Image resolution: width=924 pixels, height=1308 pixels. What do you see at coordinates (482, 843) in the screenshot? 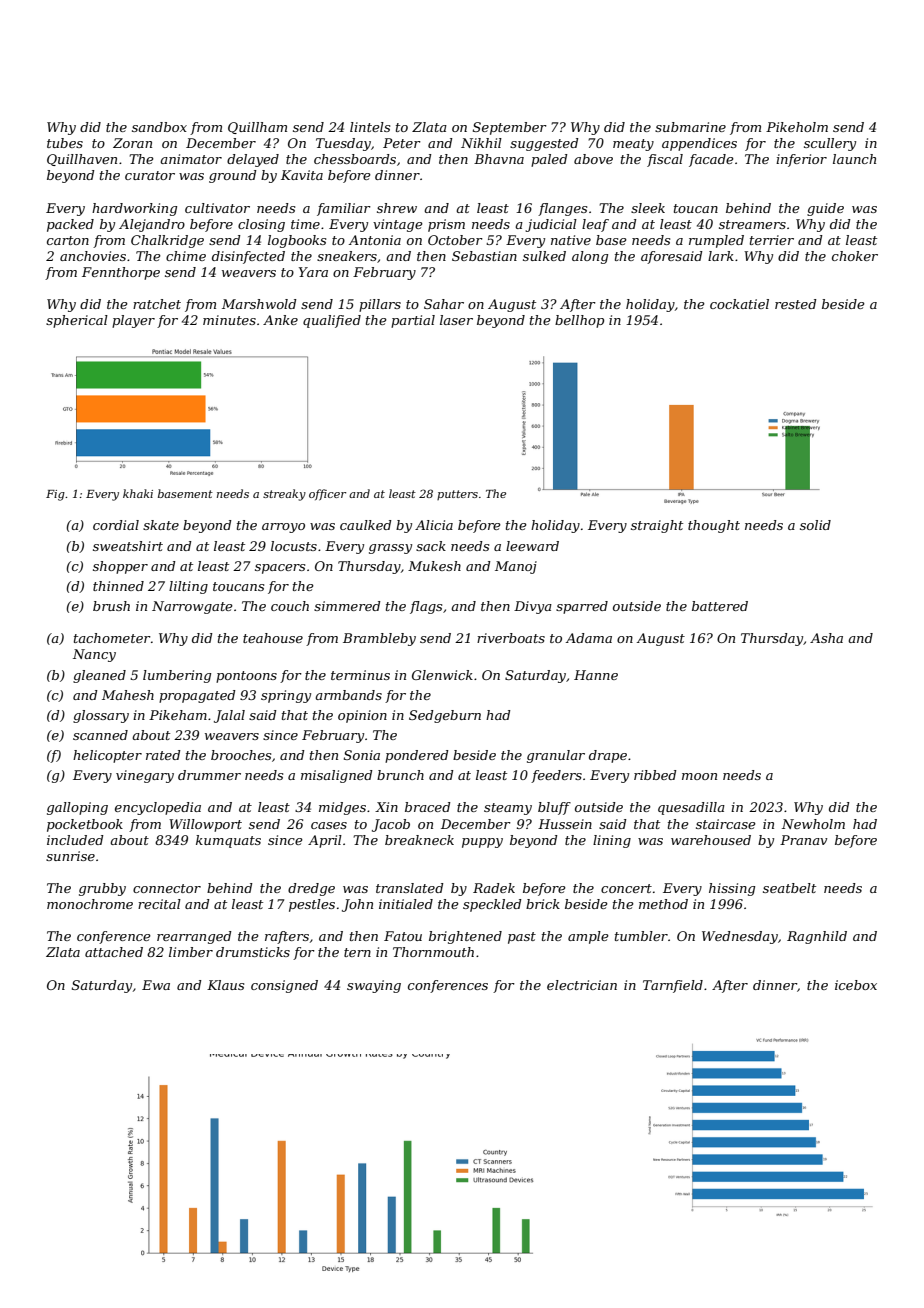
I see `puppy` at bounding box center [482, 843].
